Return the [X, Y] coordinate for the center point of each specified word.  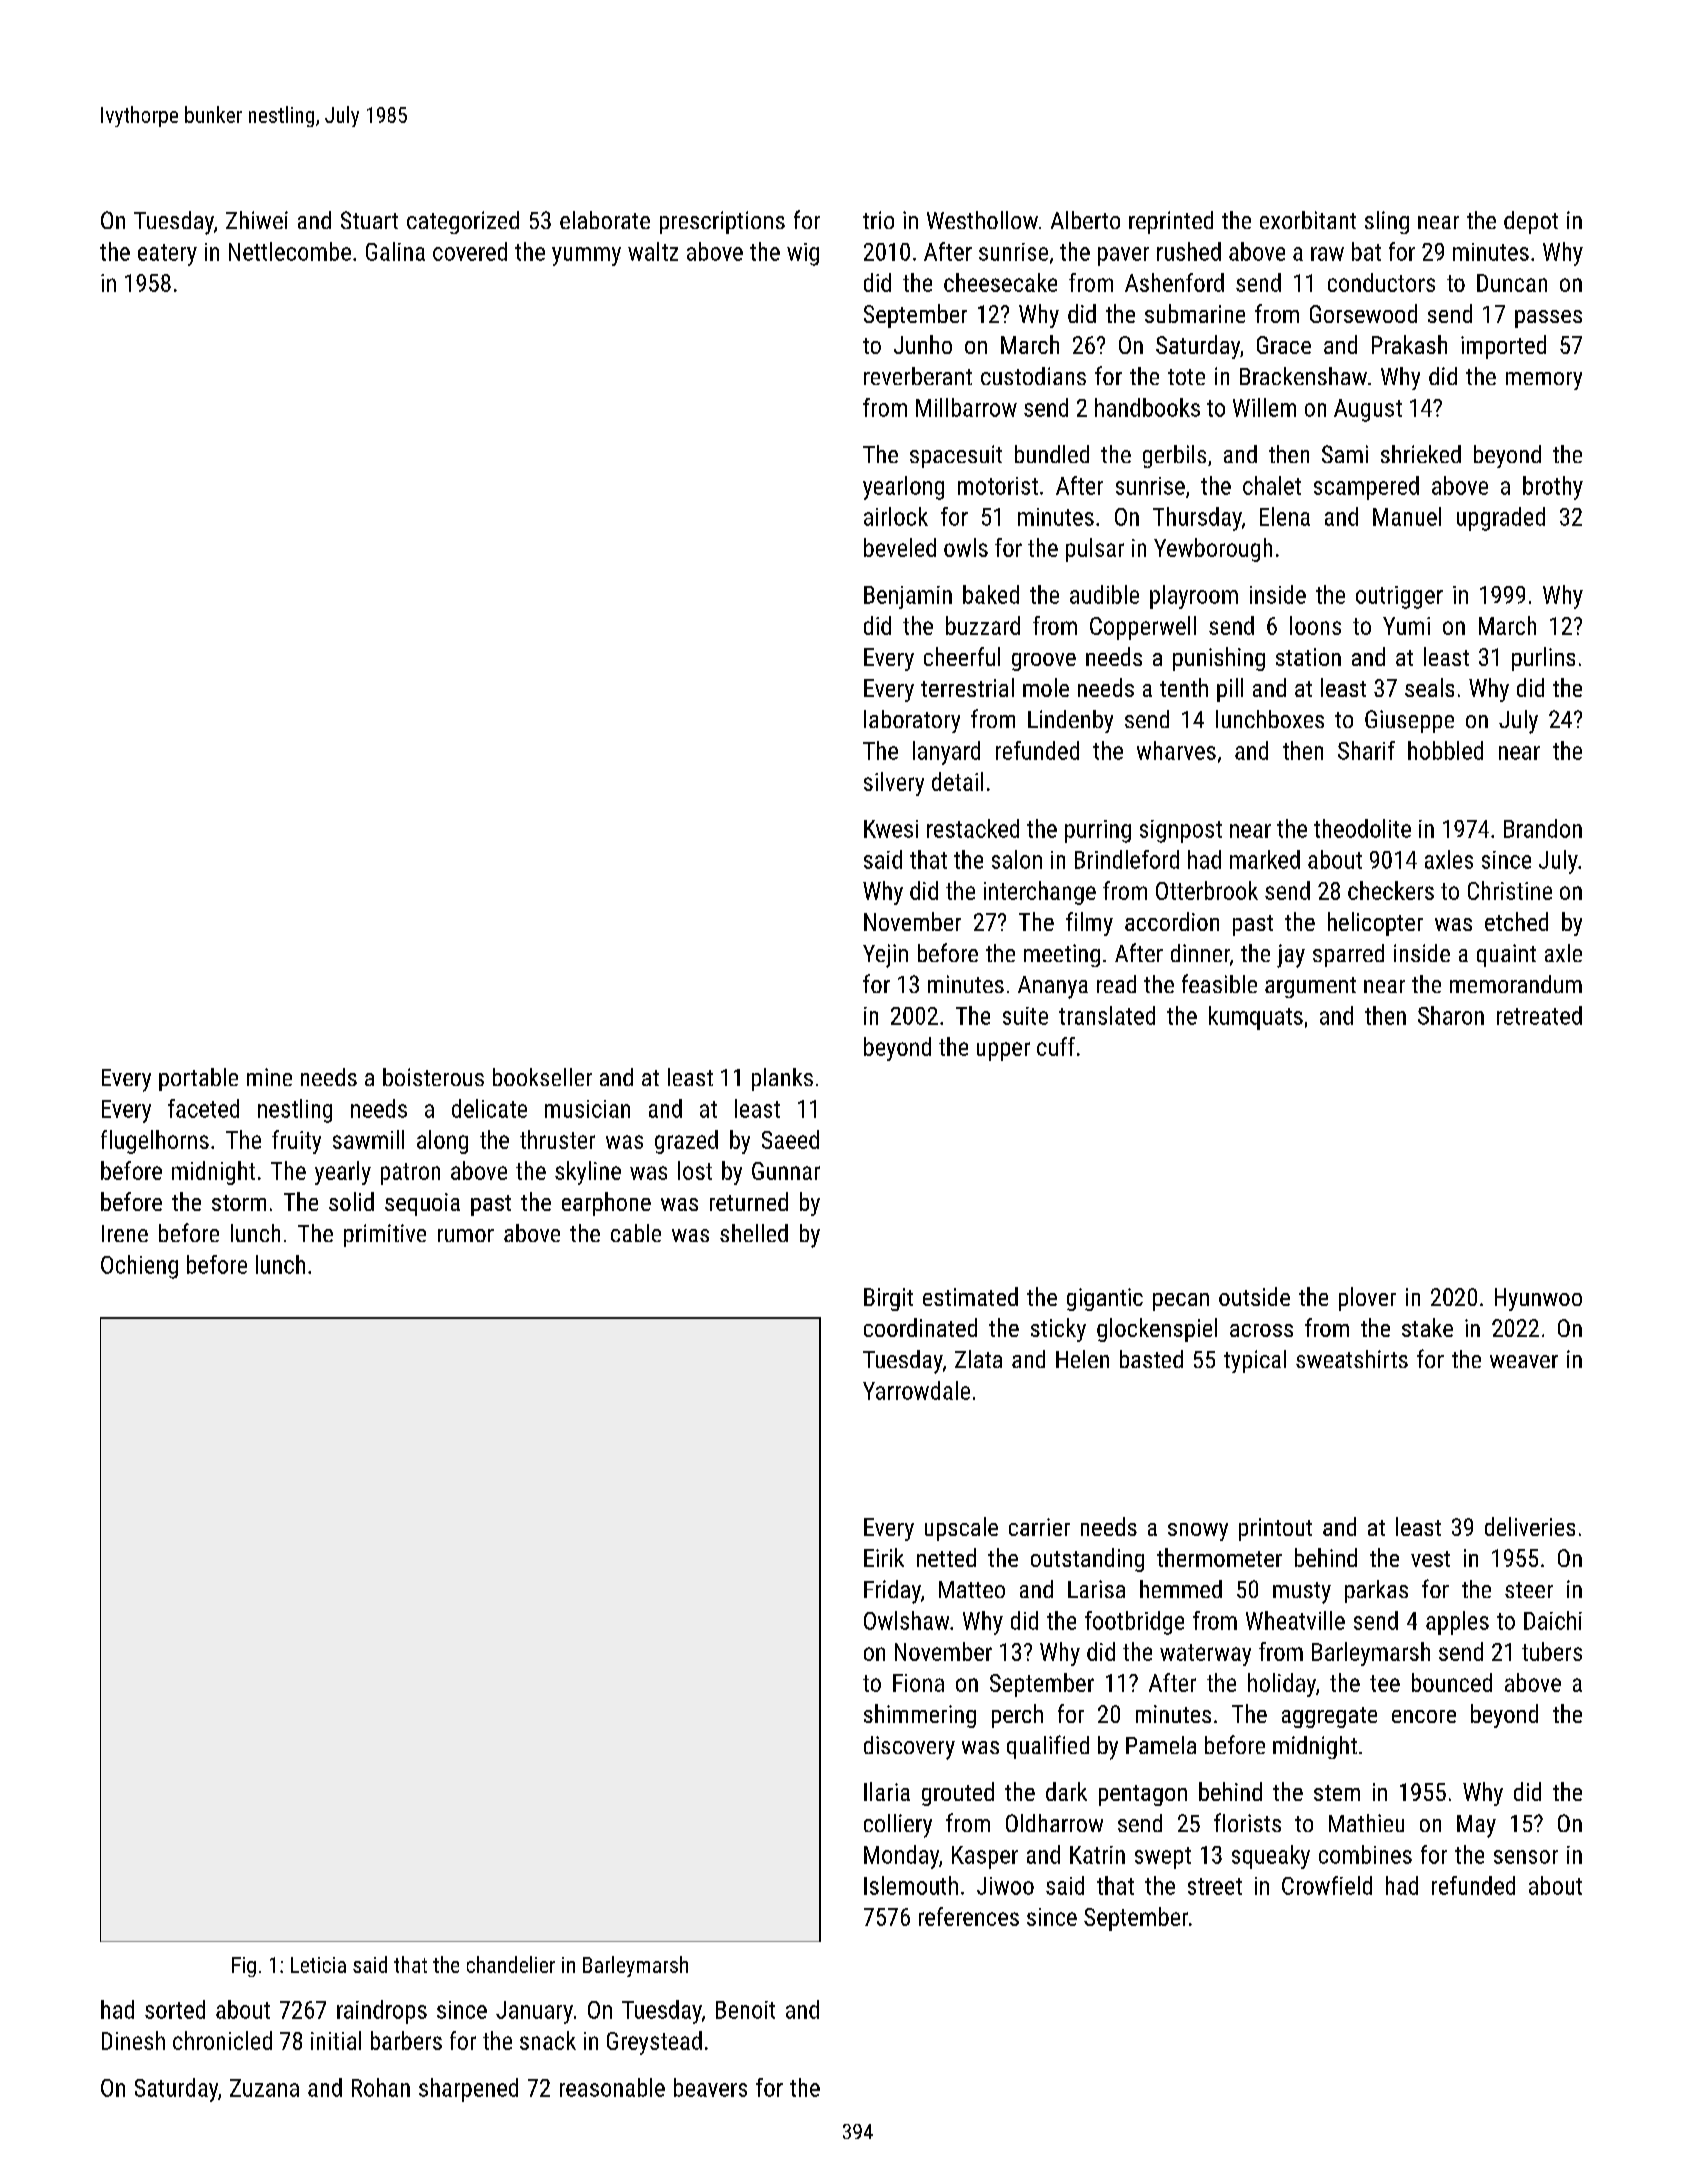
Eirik [884, 1557]
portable [198, 1079]
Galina [395, 251]
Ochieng [139, 1267]
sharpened [468, 2090]
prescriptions [722, 222]
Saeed [790, 1139]
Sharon [1451, 1015]
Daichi [1553, 1620]
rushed [1189, 251]
